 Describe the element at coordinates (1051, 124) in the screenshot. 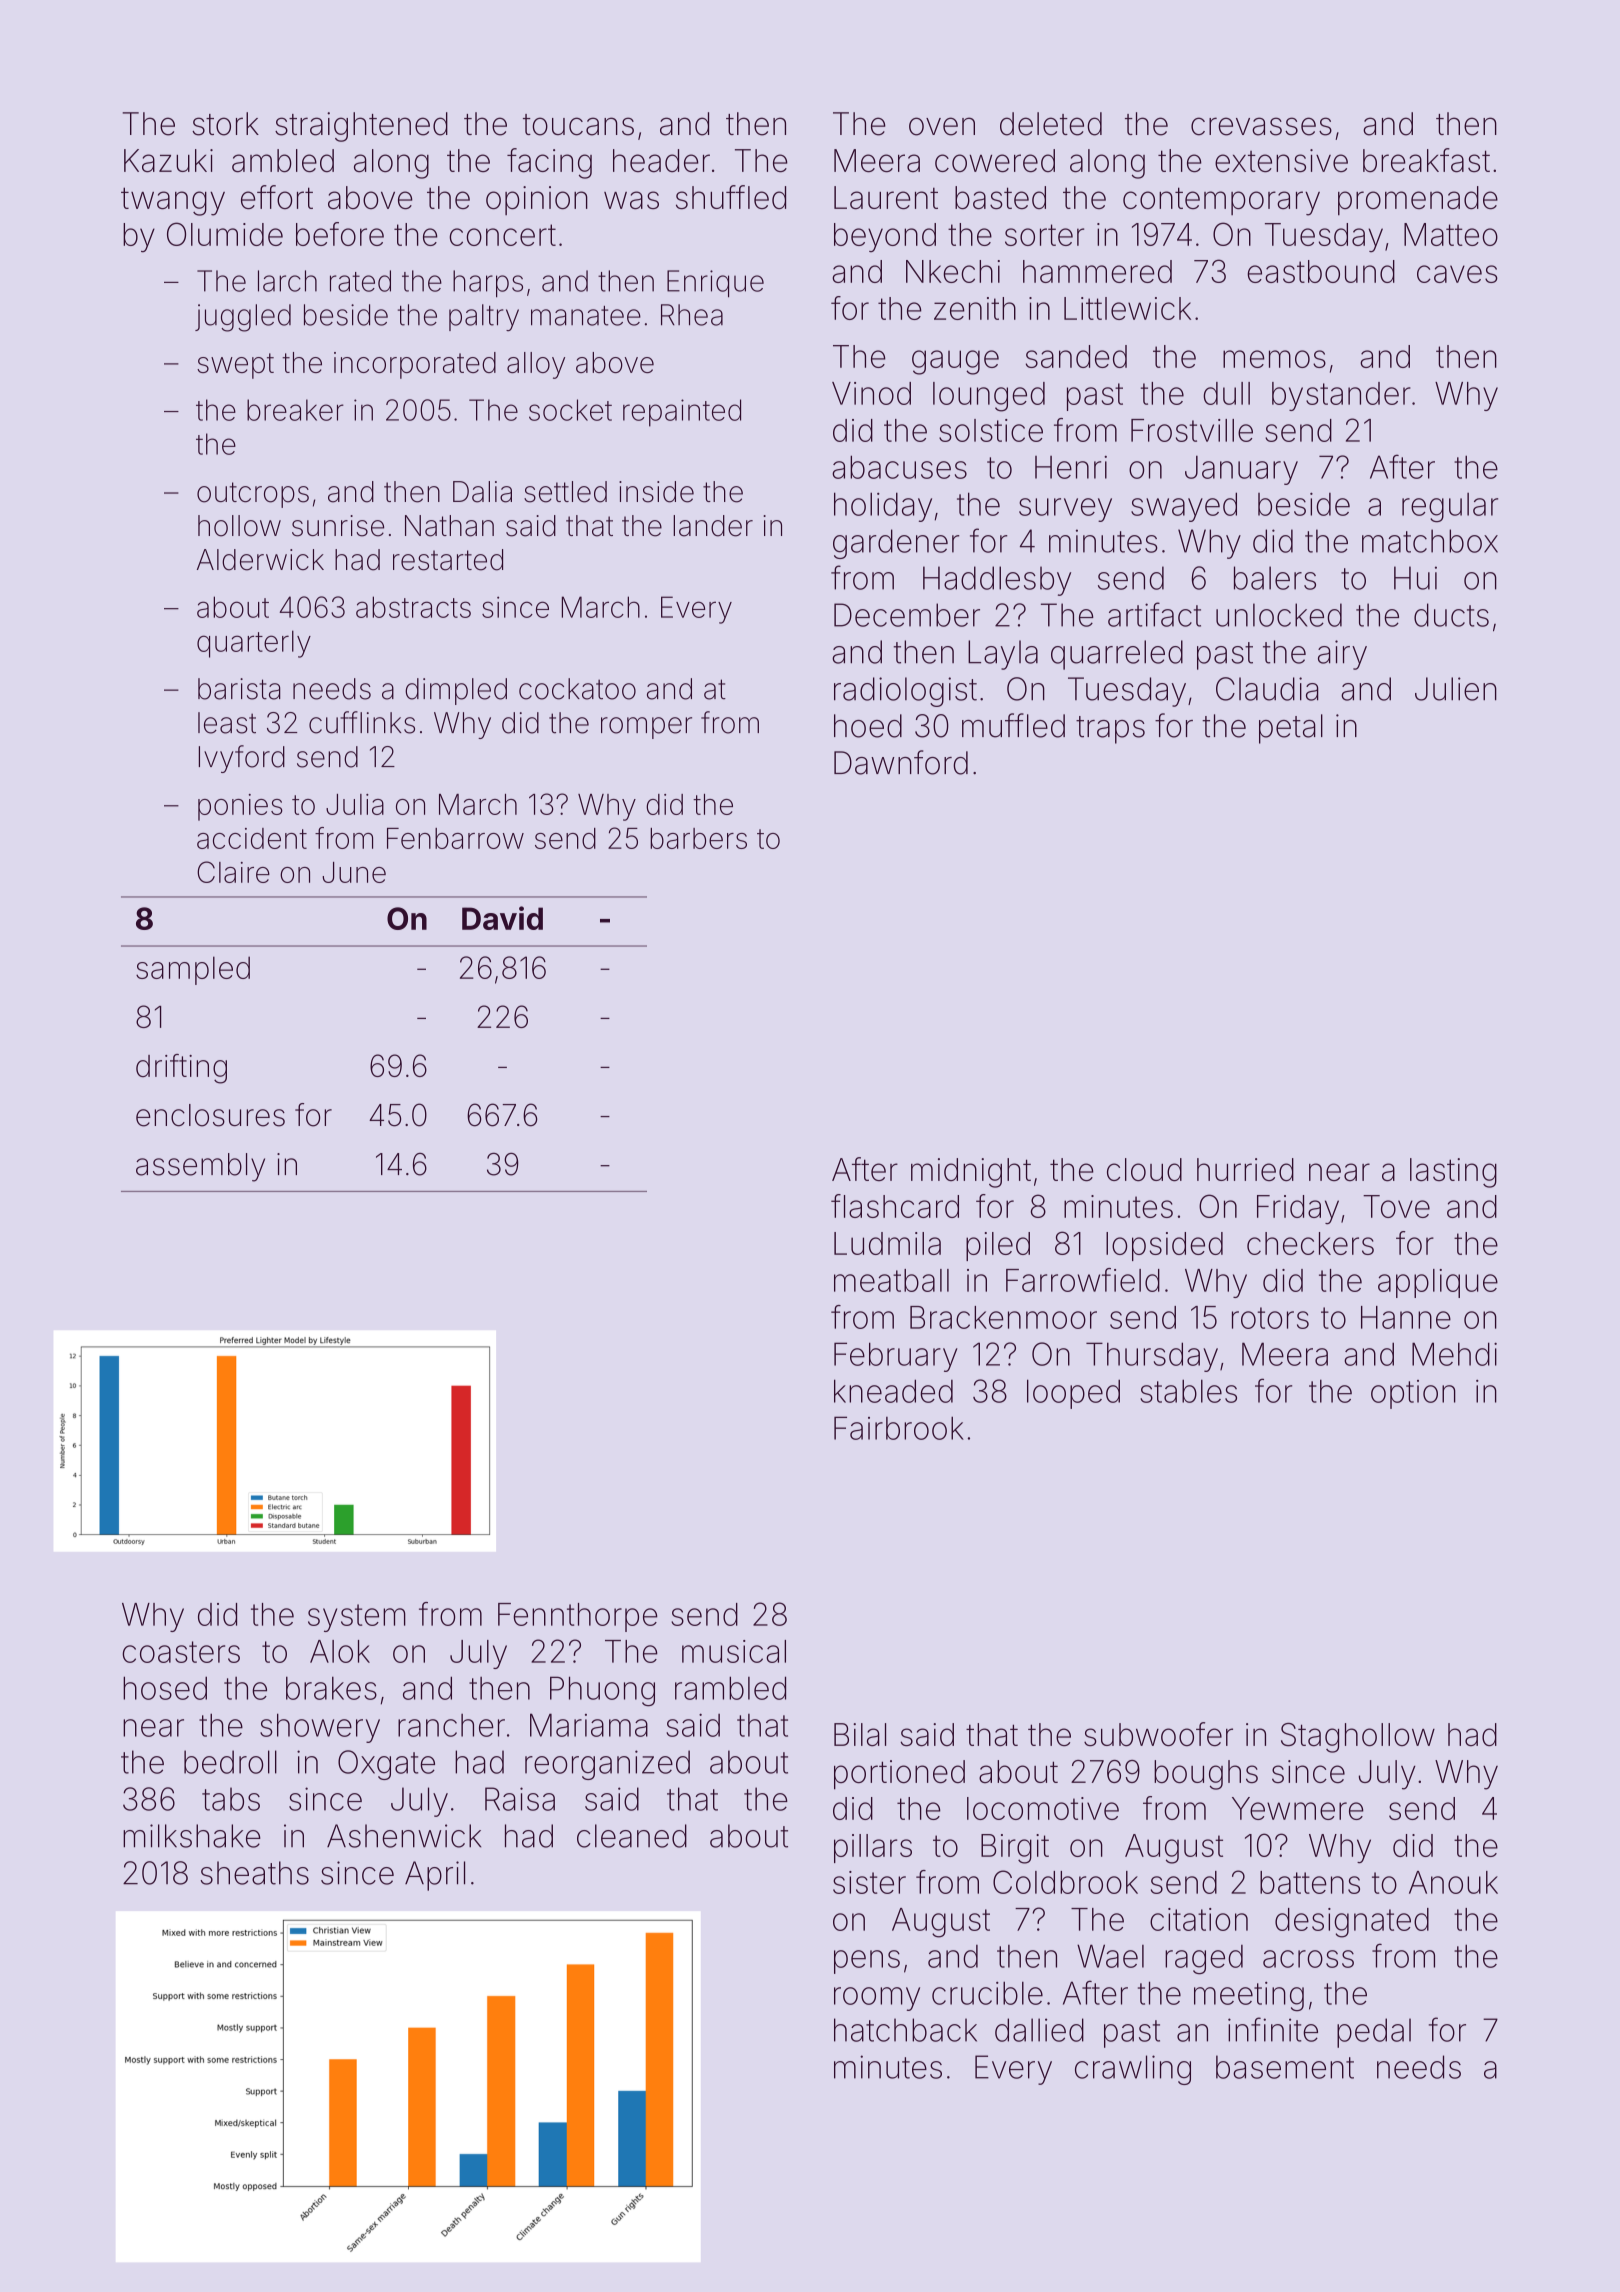

I see `deleted` at that location.
